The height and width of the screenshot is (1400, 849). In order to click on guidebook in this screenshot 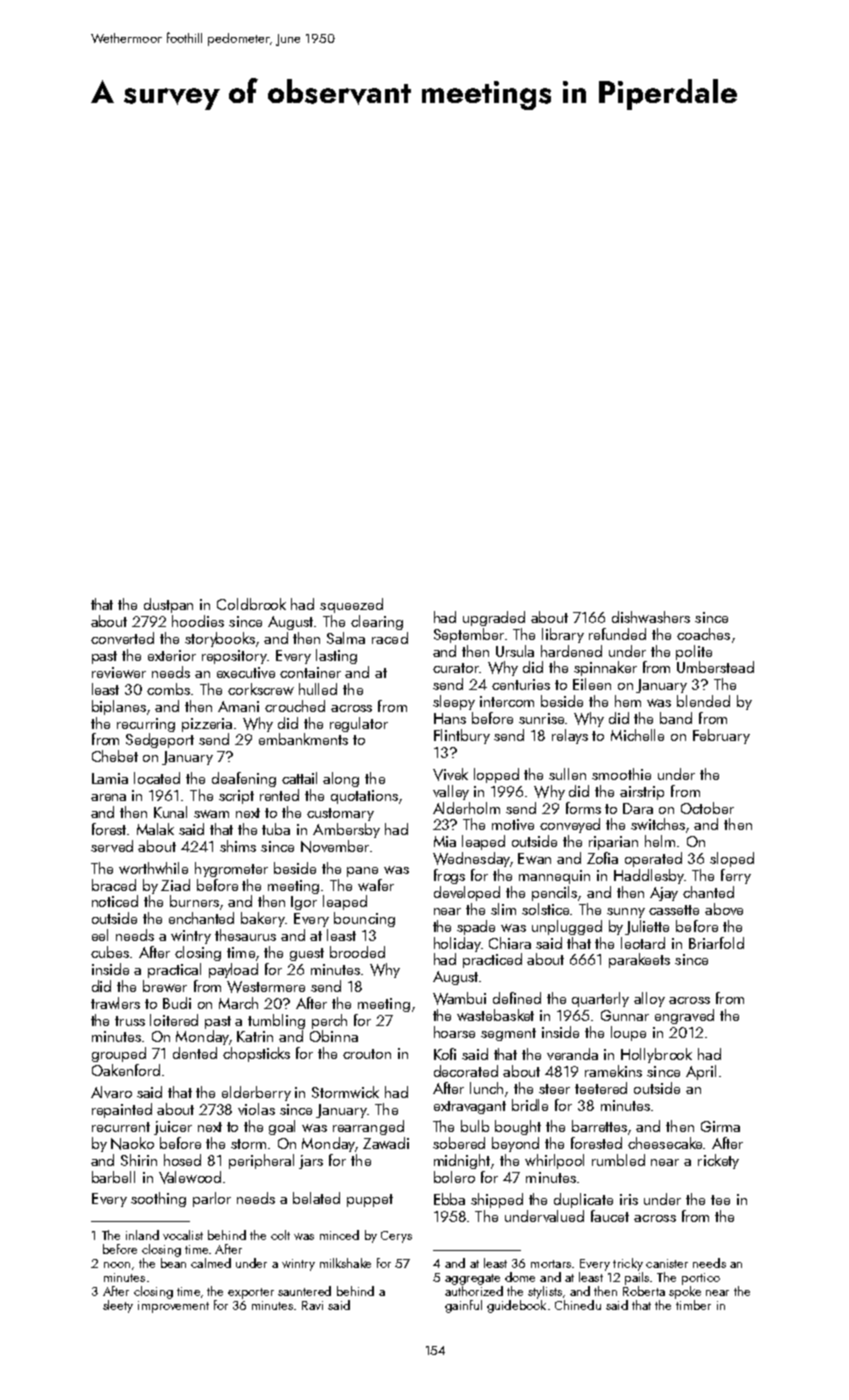, I will do `click(516, 1306)`.
